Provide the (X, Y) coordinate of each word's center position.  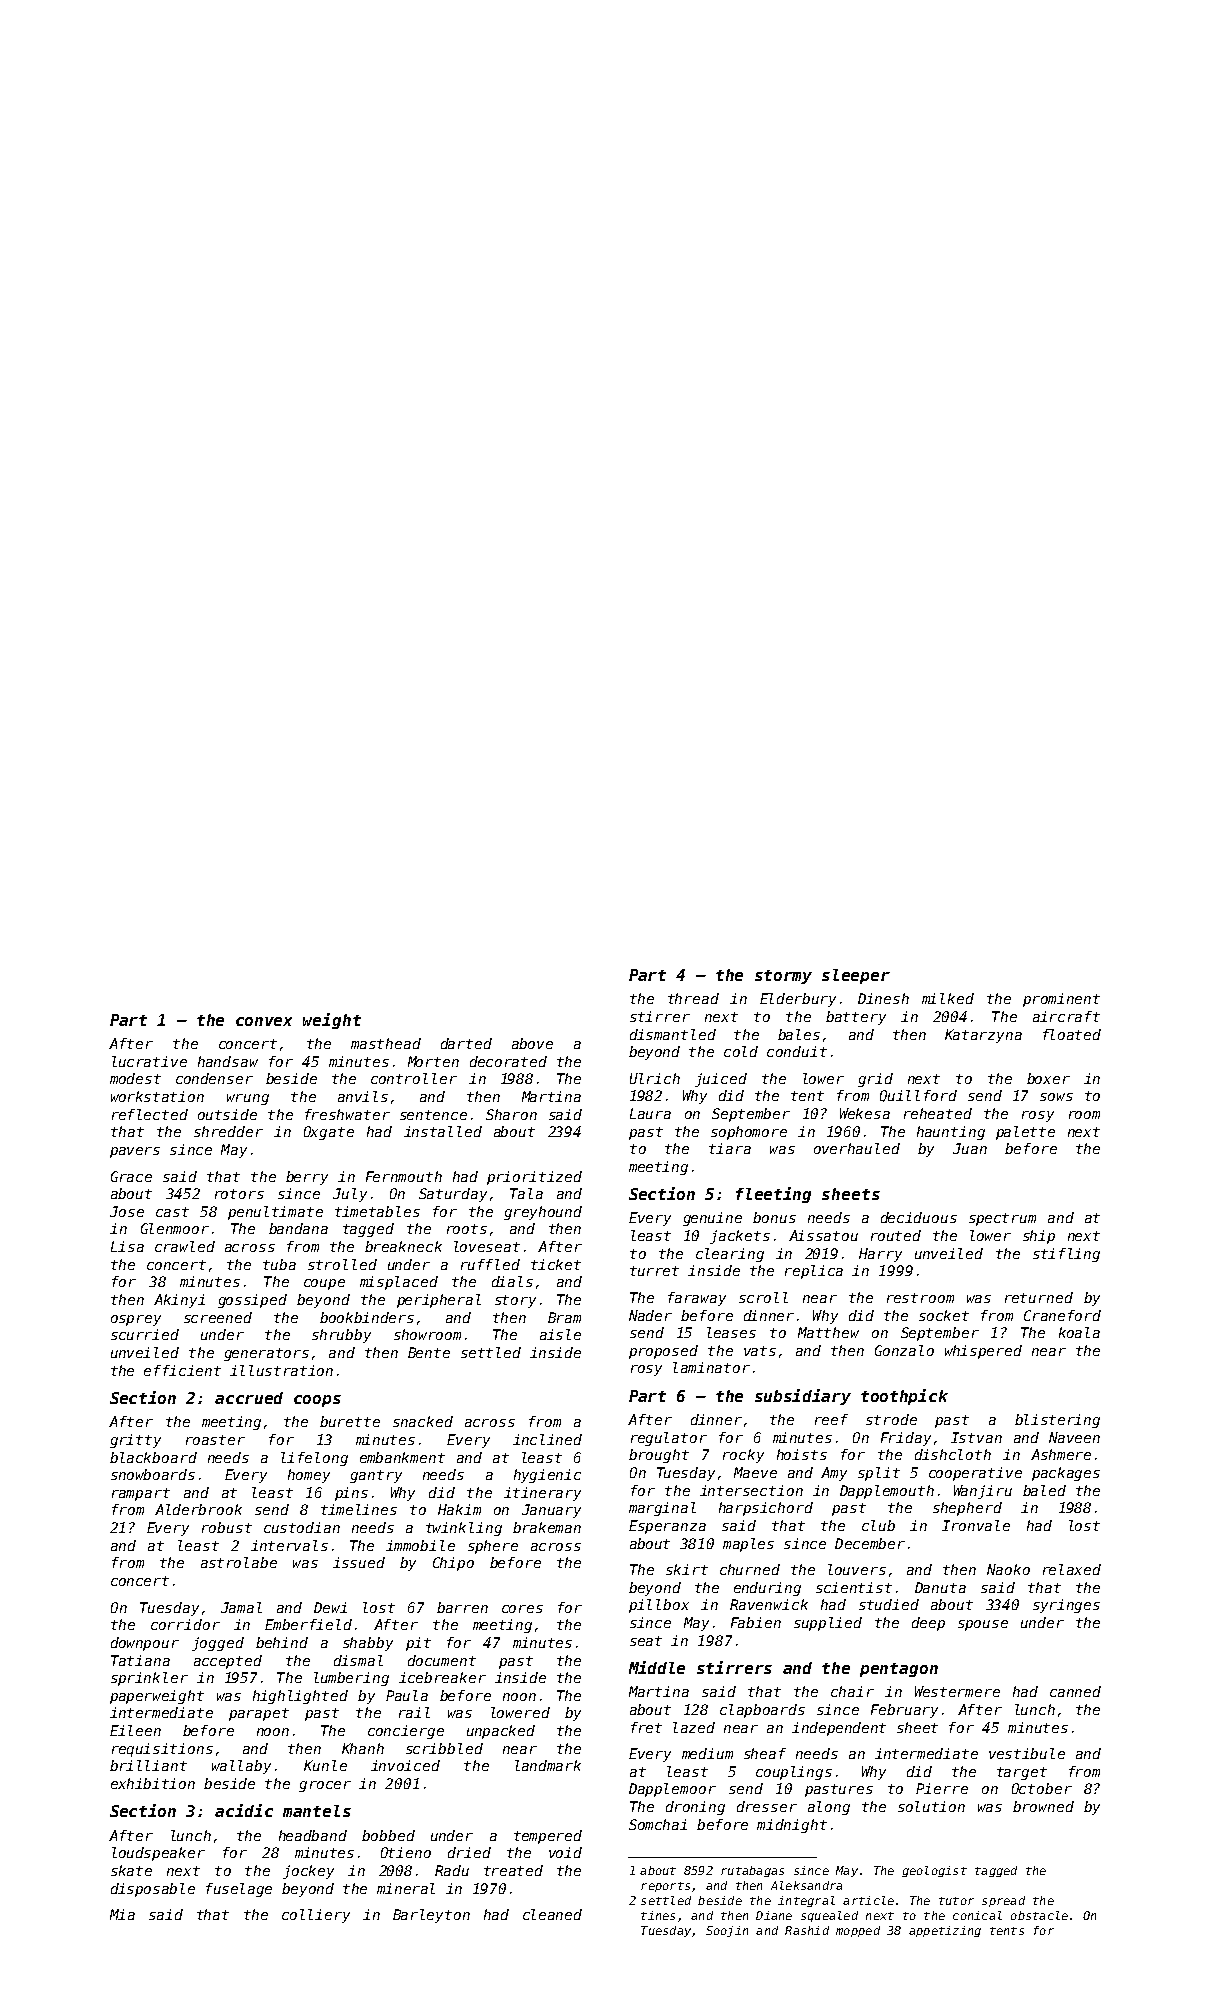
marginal (662, 1509)
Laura (650, 1113)
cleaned (552, 1914)
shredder (228, 1131)
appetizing (945, 1931)
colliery (316, 1916)
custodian (302, 1527)
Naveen (1074, 1437)
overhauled (857, 1148)
